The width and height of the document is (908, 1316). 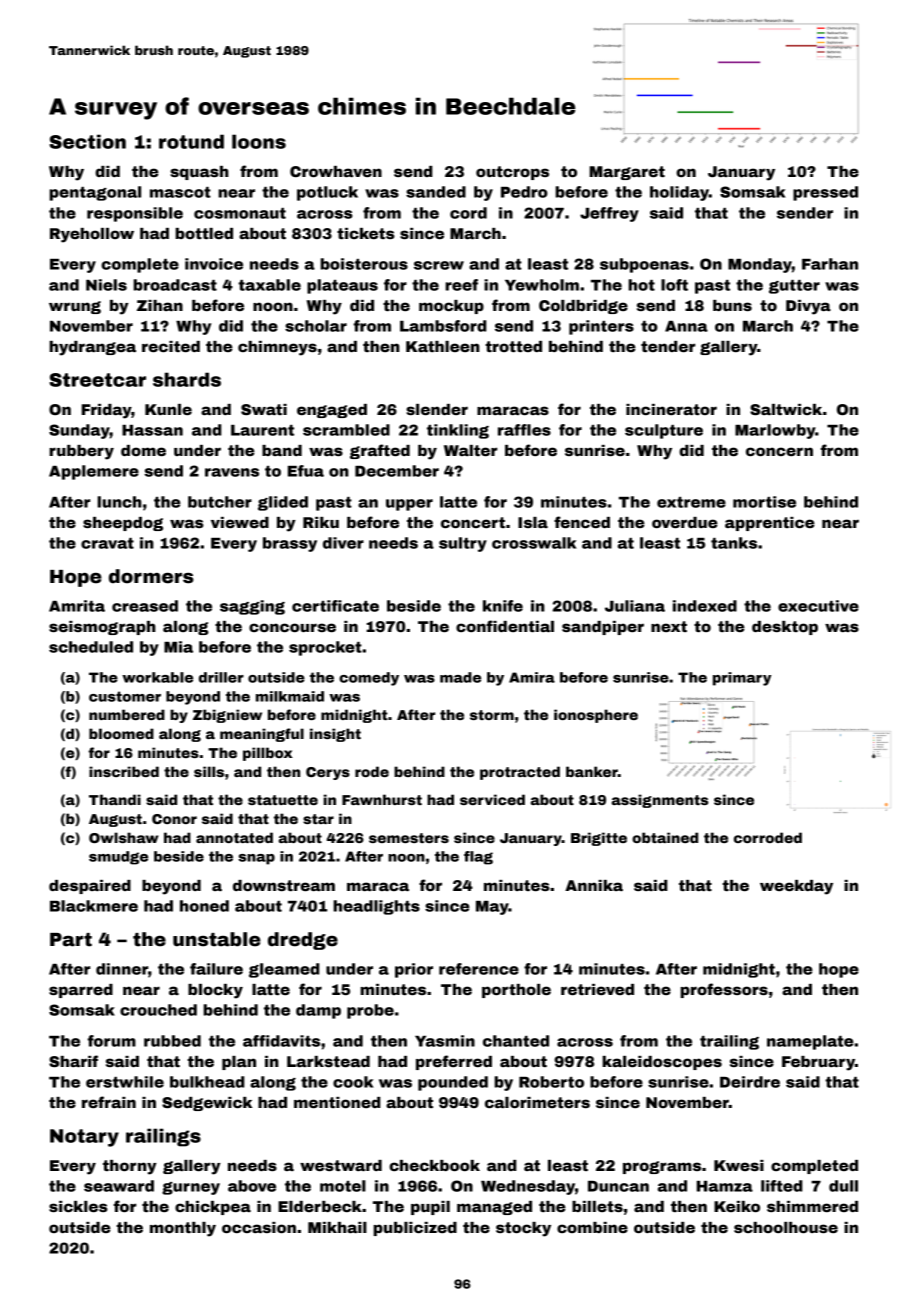 What do you see at coordinates (415, 1229) in the document?
I see `publicized` at bounding box center [415, 1229].
